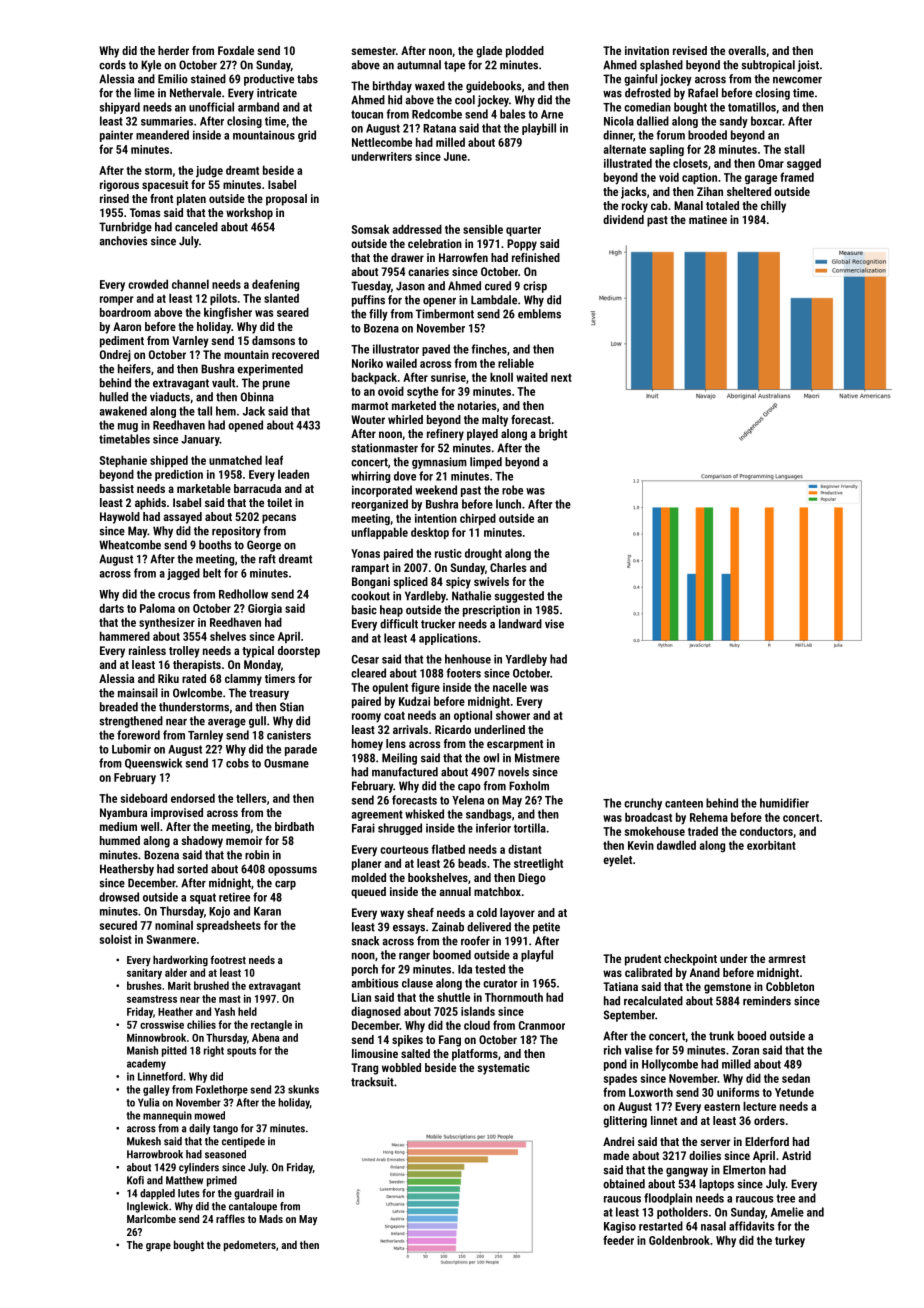 This screenshot has height=1308, width=924. Describe the element at coordinates (747, 50) in the screenshot. I see `overalls` at that location.
